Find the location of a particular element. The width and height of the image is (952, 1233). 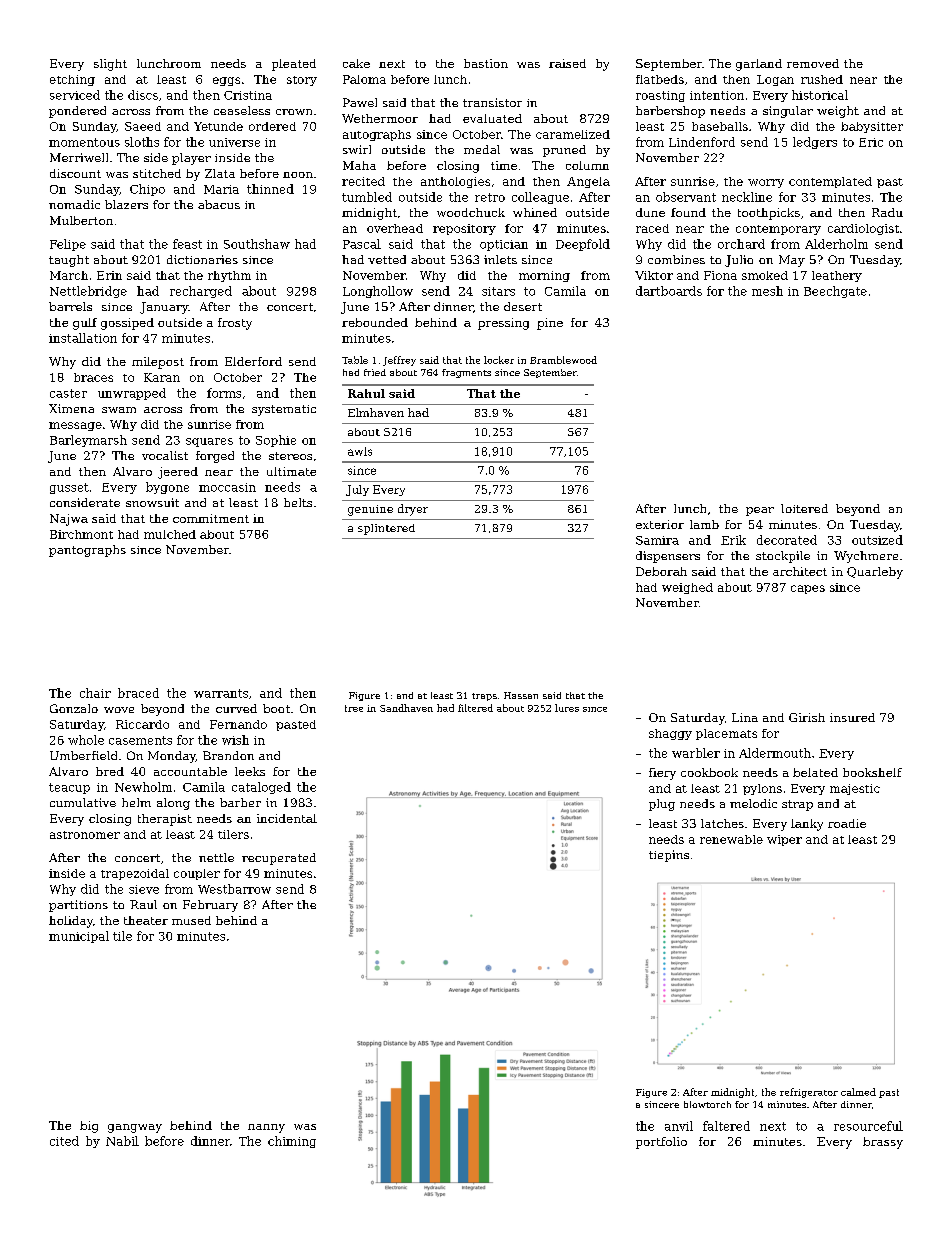

loitered is located at coordinates (804, 508).
